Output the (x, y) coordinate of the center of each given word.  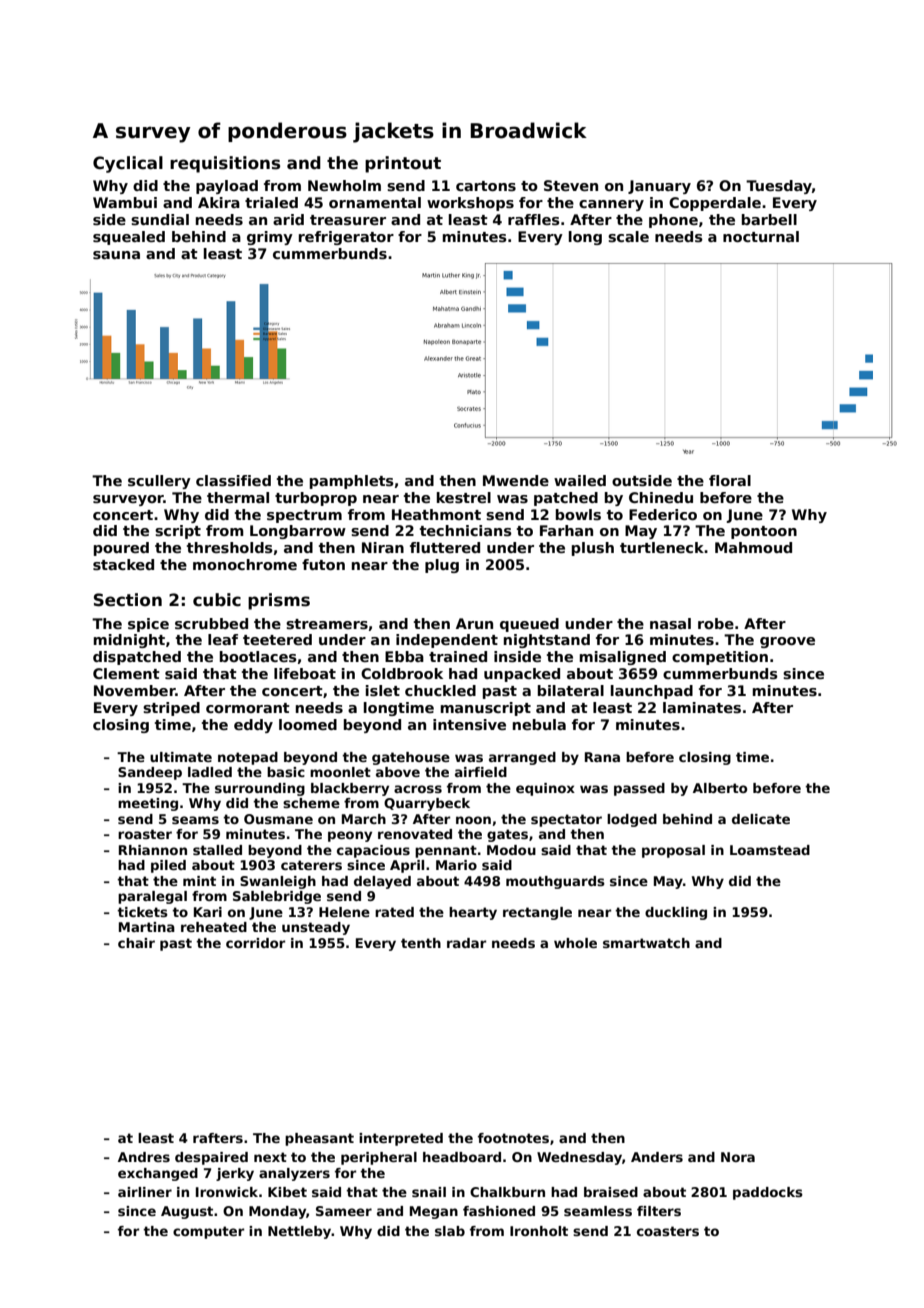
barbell (769, 219)
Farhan (566, 530)
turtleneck (662, 547)
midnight (129, 641)
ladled (210, 772)
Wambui (125, 202)
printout (403, 164)
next (270, 1157)
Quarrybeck (427, 804)
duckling (676, 913)
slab (450, 1231)
